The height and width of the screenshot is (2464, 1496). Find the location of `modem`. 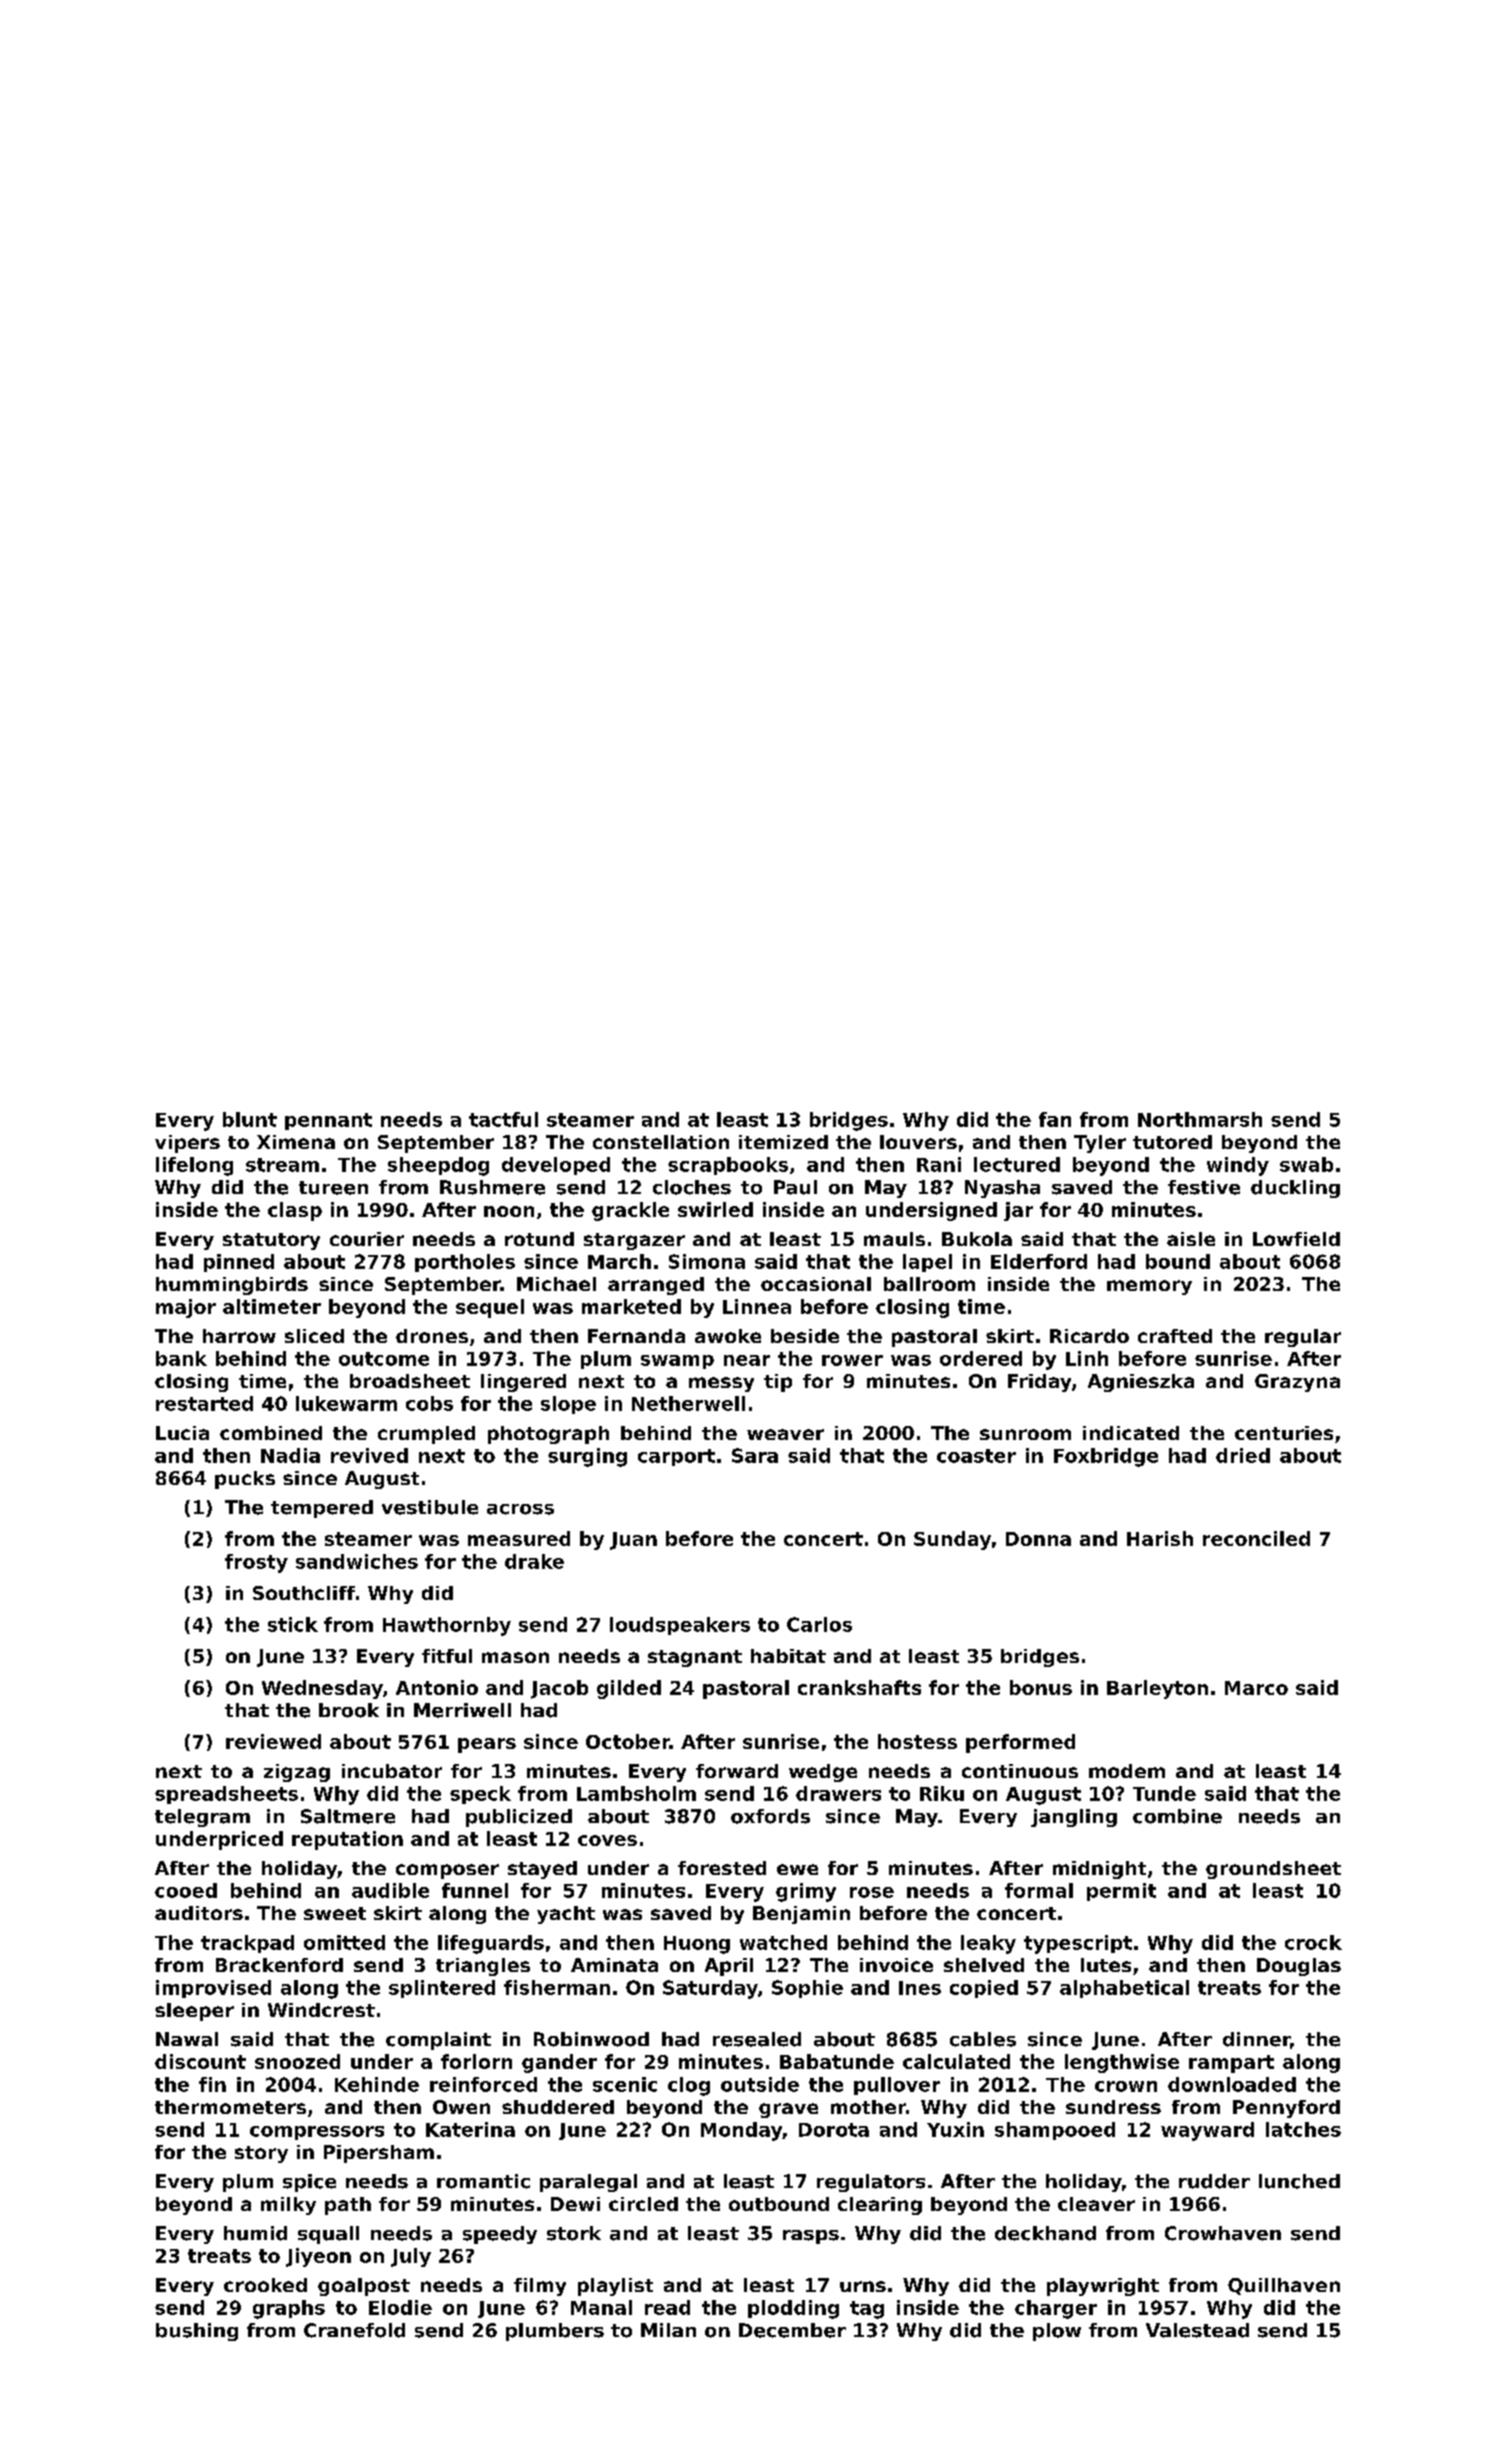

modem is located at coordinates (1127, 1771).
